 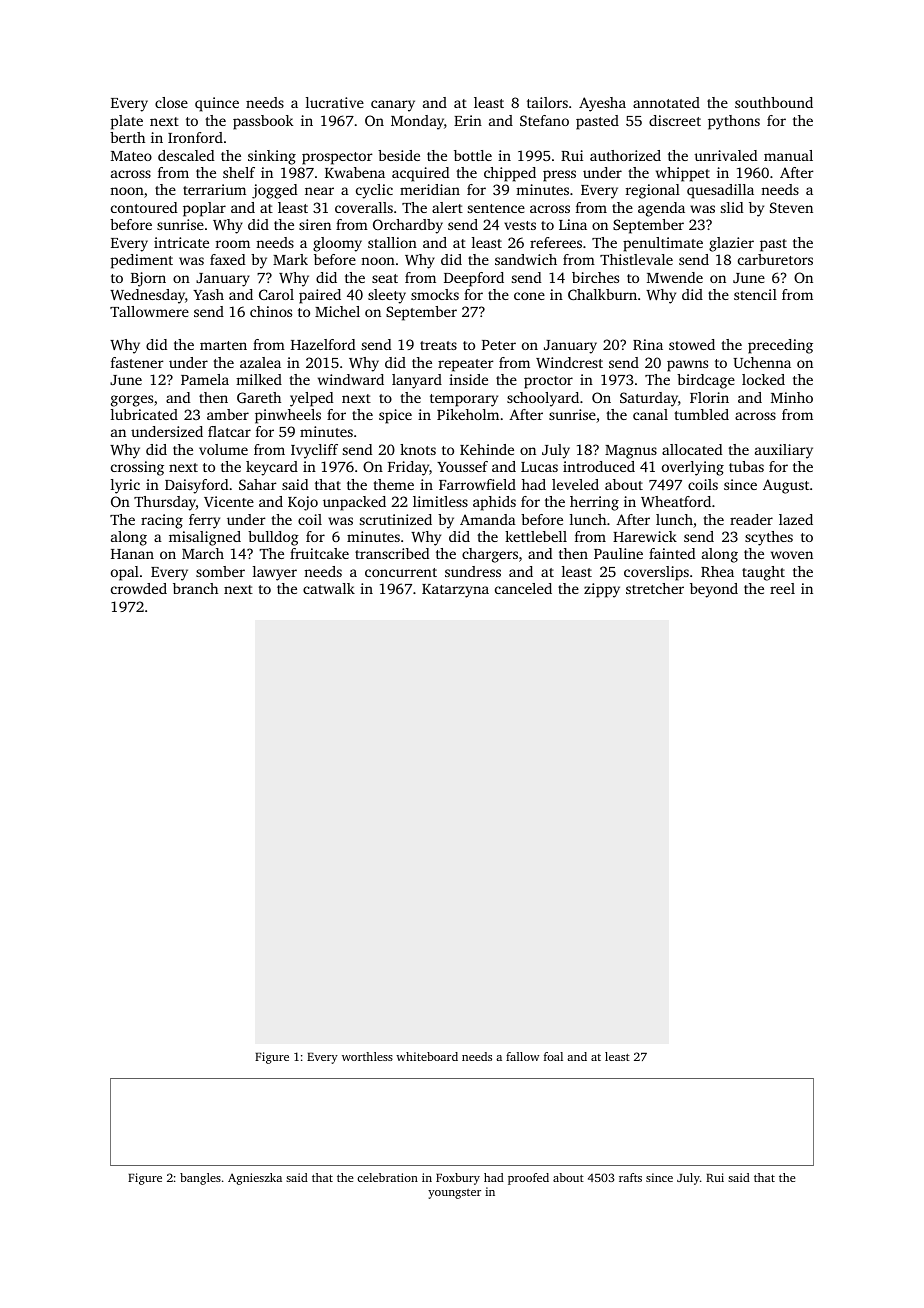 I want to click on tailors, so click(x=547, y=102).
